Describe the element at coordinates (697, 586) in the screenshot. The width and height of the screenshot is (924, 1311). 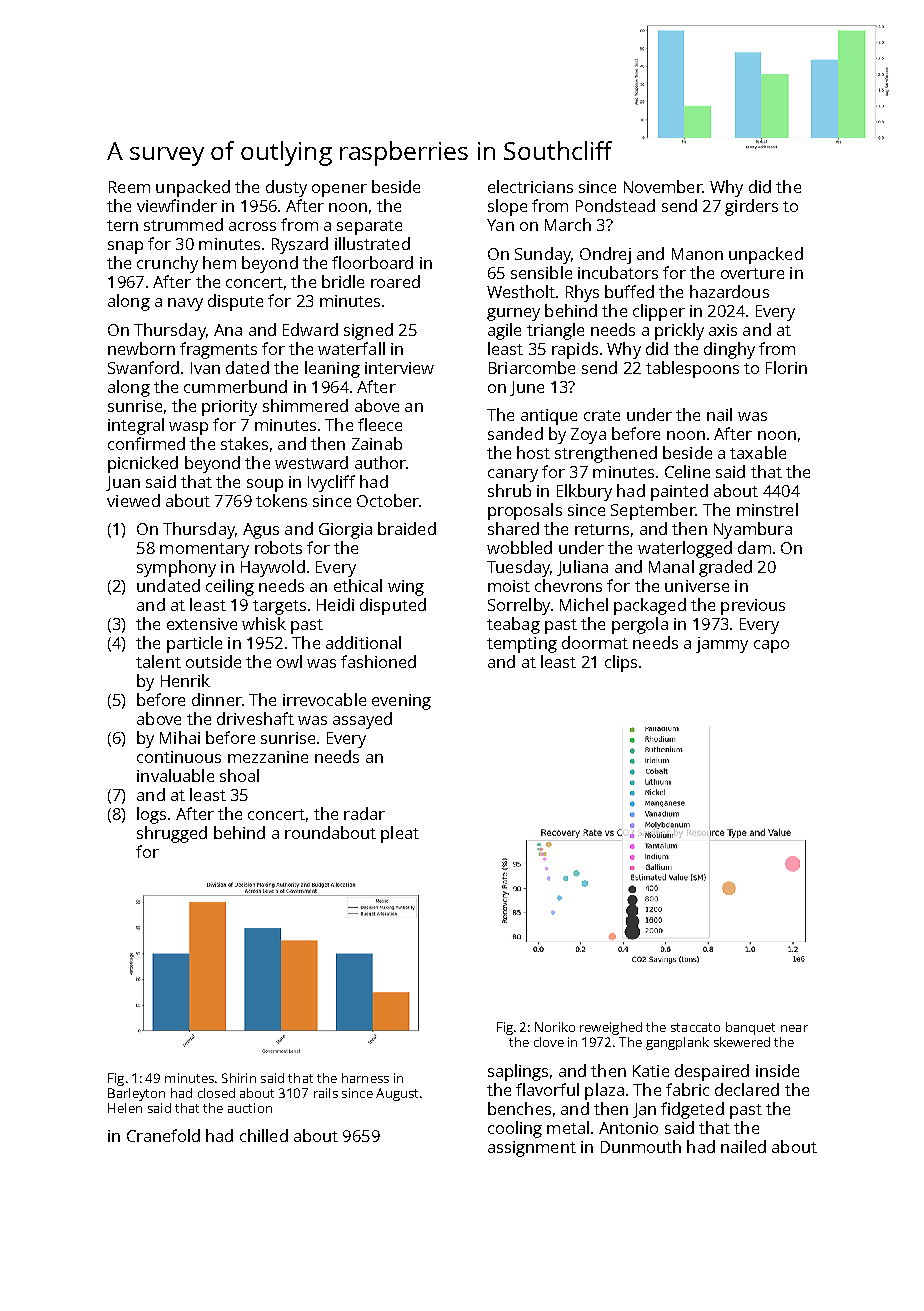
I see `universe` at that location.
